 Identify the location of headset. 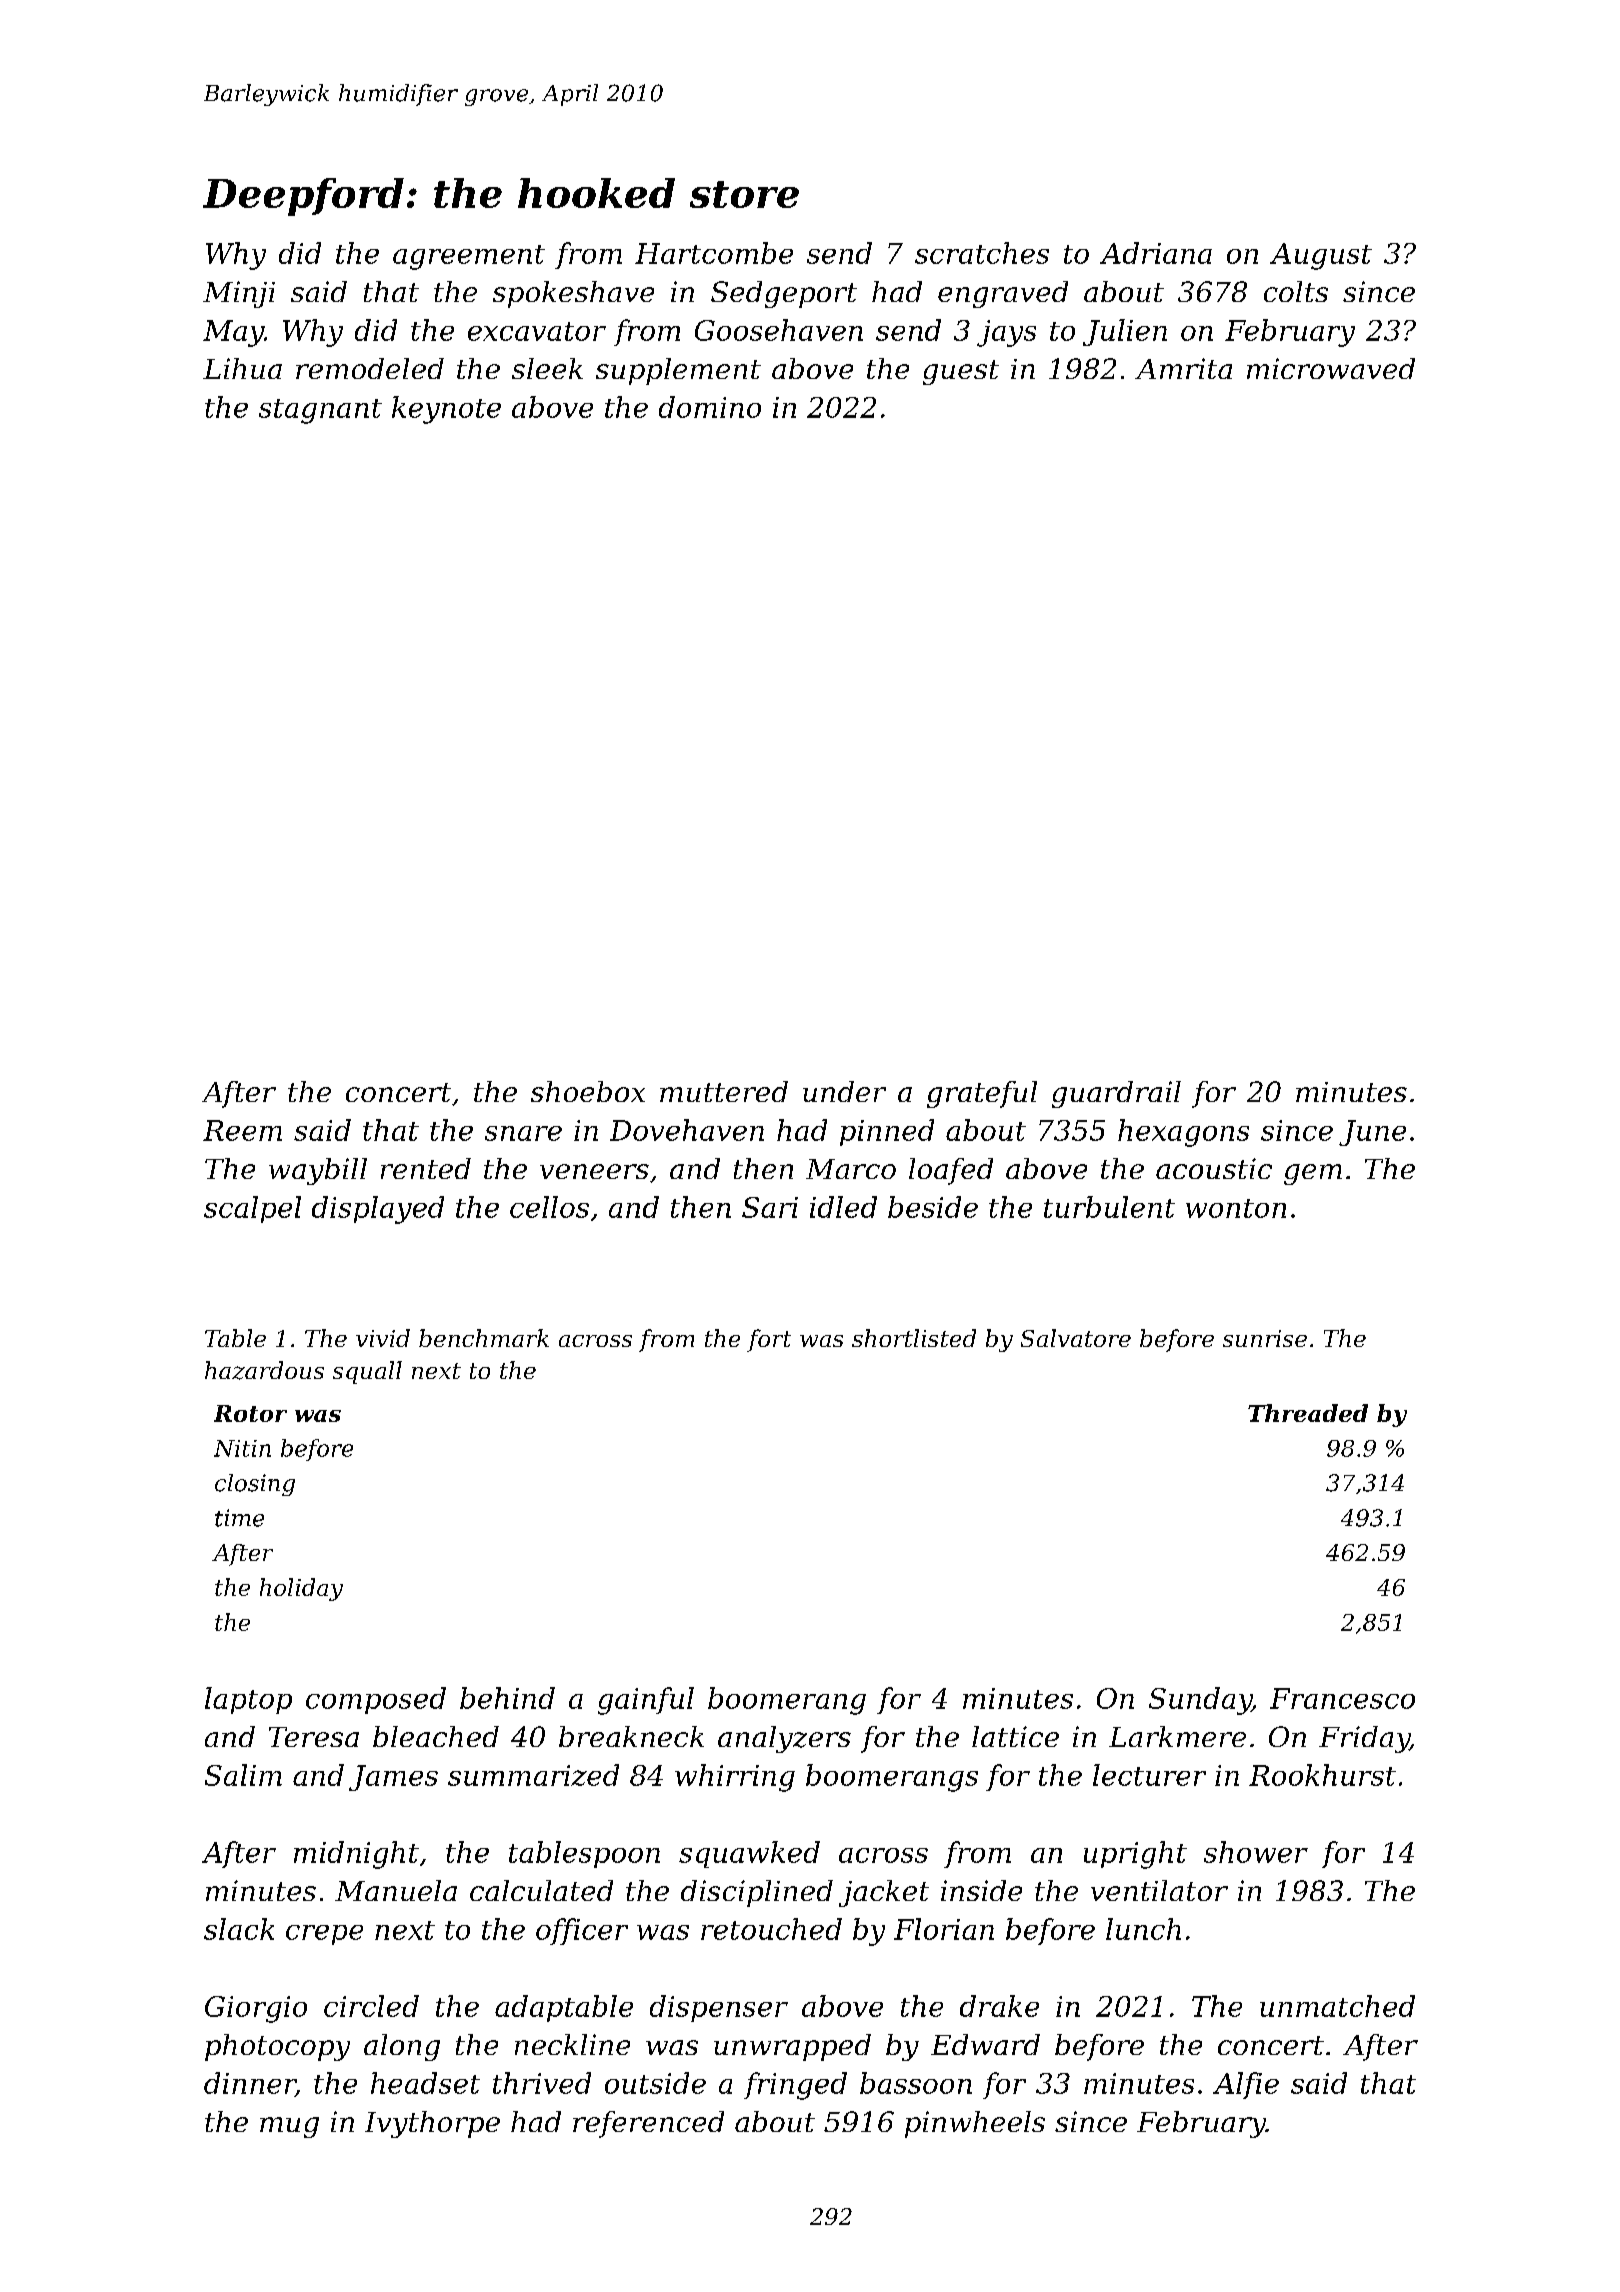
(425, 2083).
